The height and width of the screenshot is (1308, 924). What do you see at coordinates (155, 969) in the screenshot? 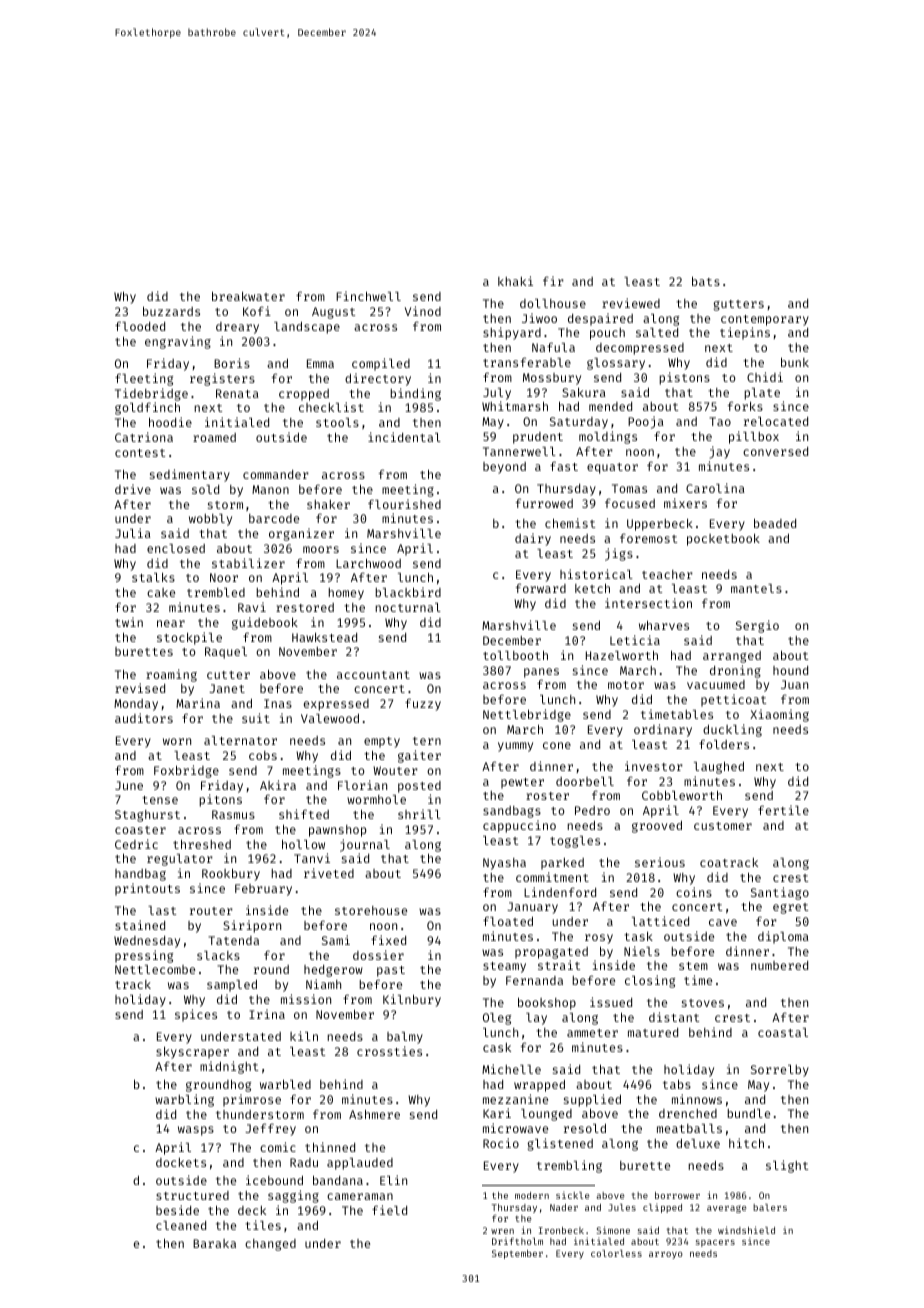
I see `Nettlecombe` at bounding box center [155, 969].
